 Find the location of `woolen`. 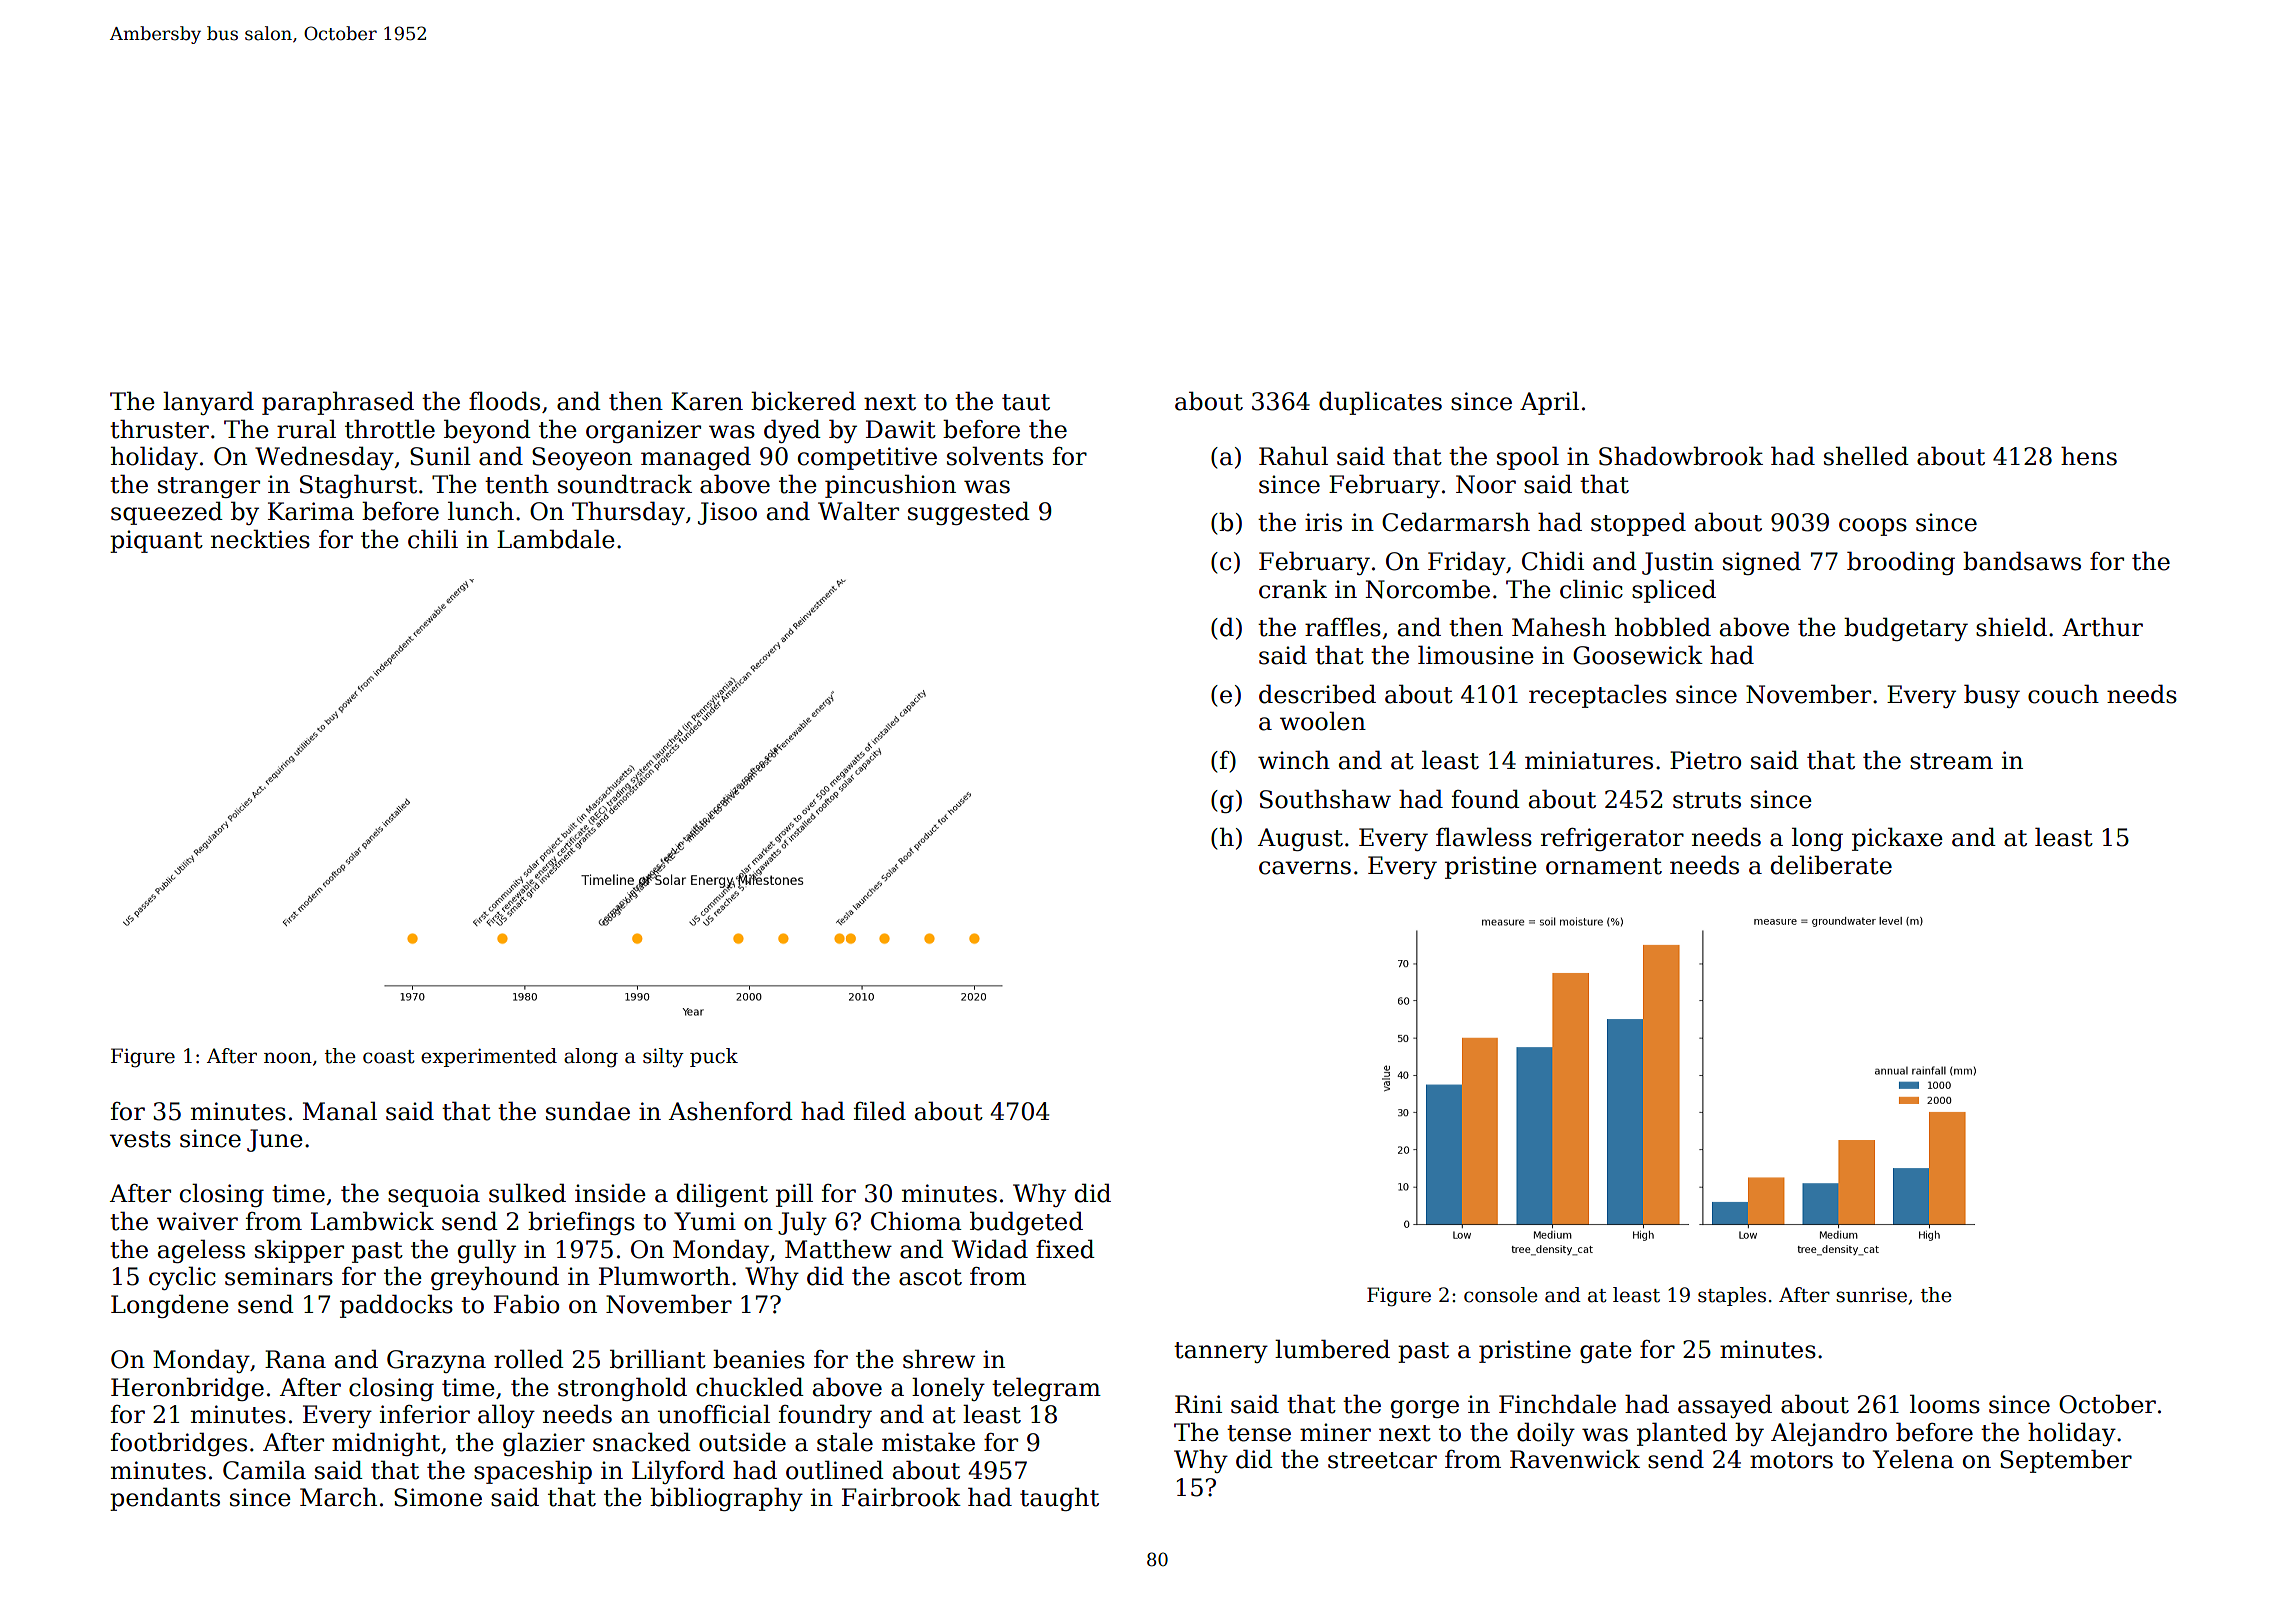

woolen is located at coordinates (1323, 721).
